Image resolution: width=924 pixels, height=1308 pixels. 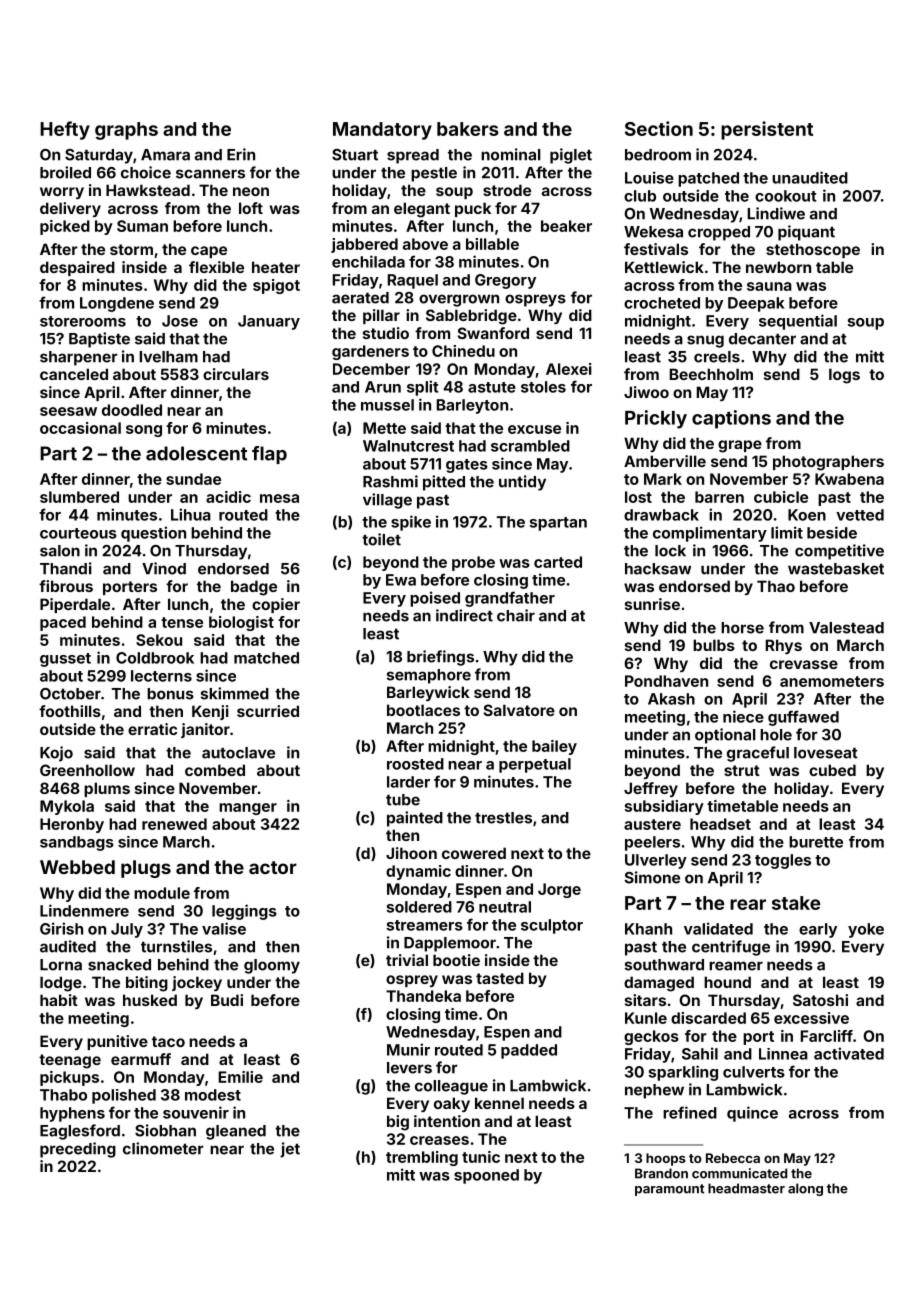 I want to click on strode, so click(x=507, y=190).
